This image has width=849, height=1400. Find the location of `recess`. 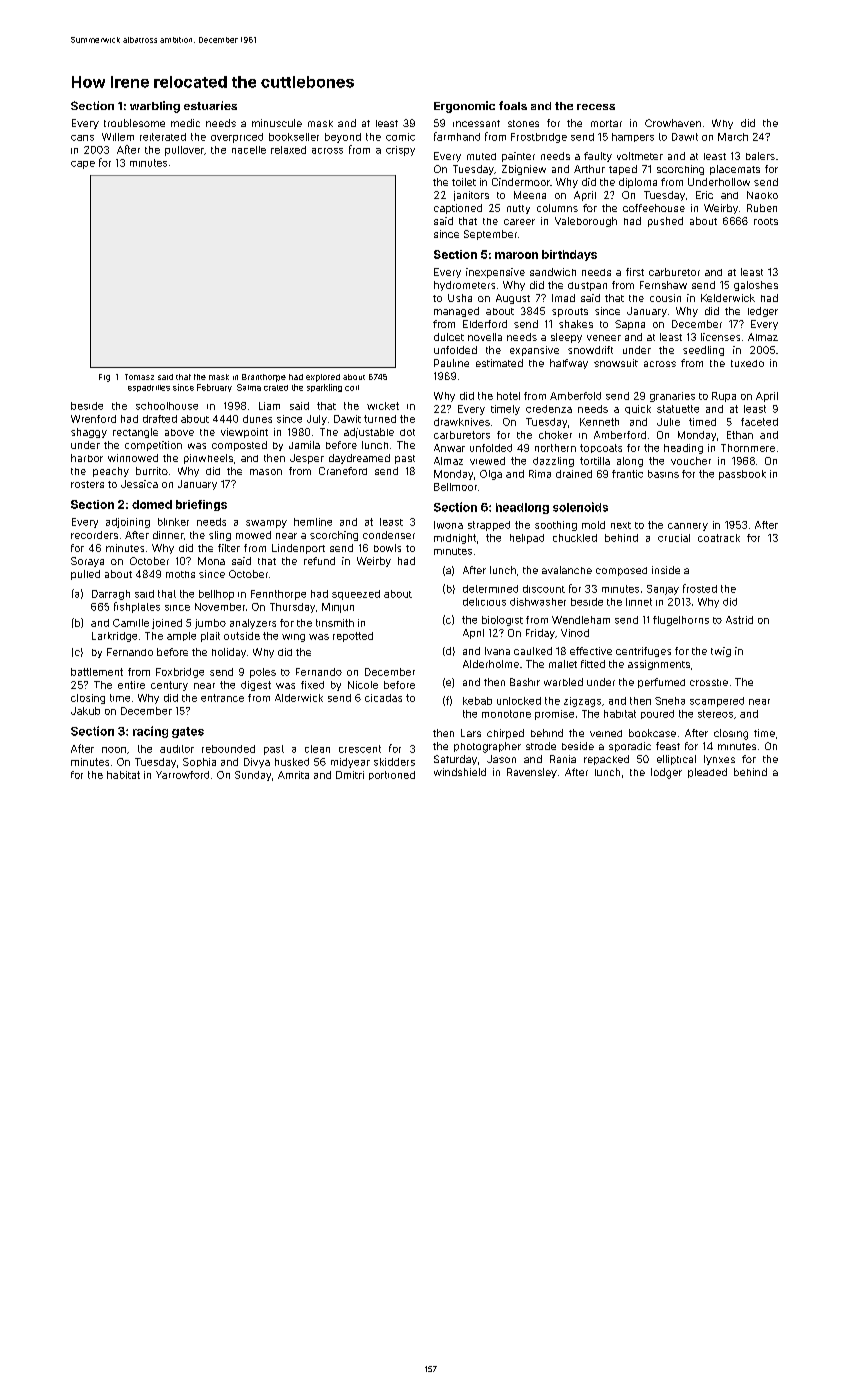

recess is located at coordinates (596, 107).
